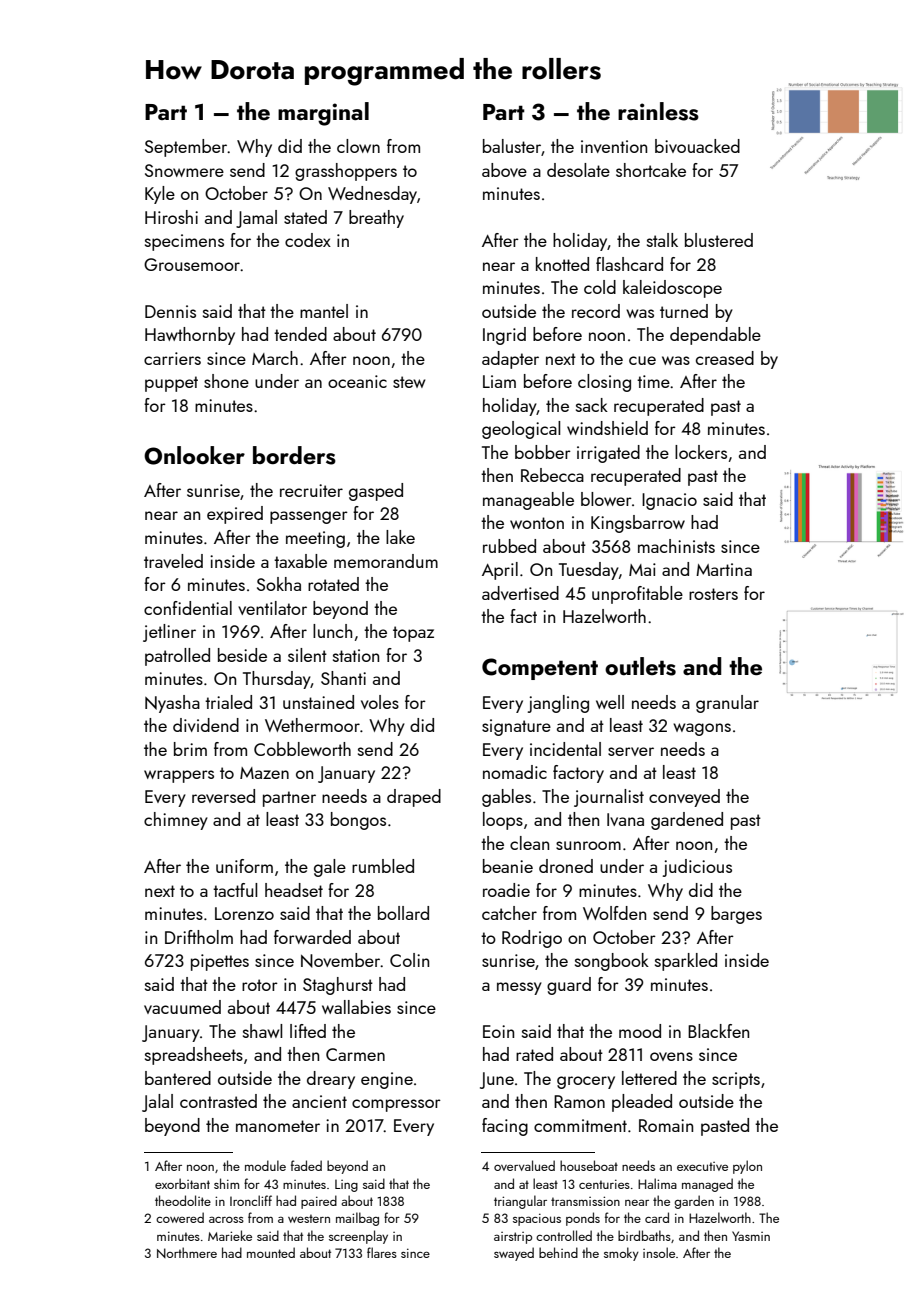  What do you see at coordinates (235, 515) in the screenshot?
I see `expired` at bounding box center [235, 515].
